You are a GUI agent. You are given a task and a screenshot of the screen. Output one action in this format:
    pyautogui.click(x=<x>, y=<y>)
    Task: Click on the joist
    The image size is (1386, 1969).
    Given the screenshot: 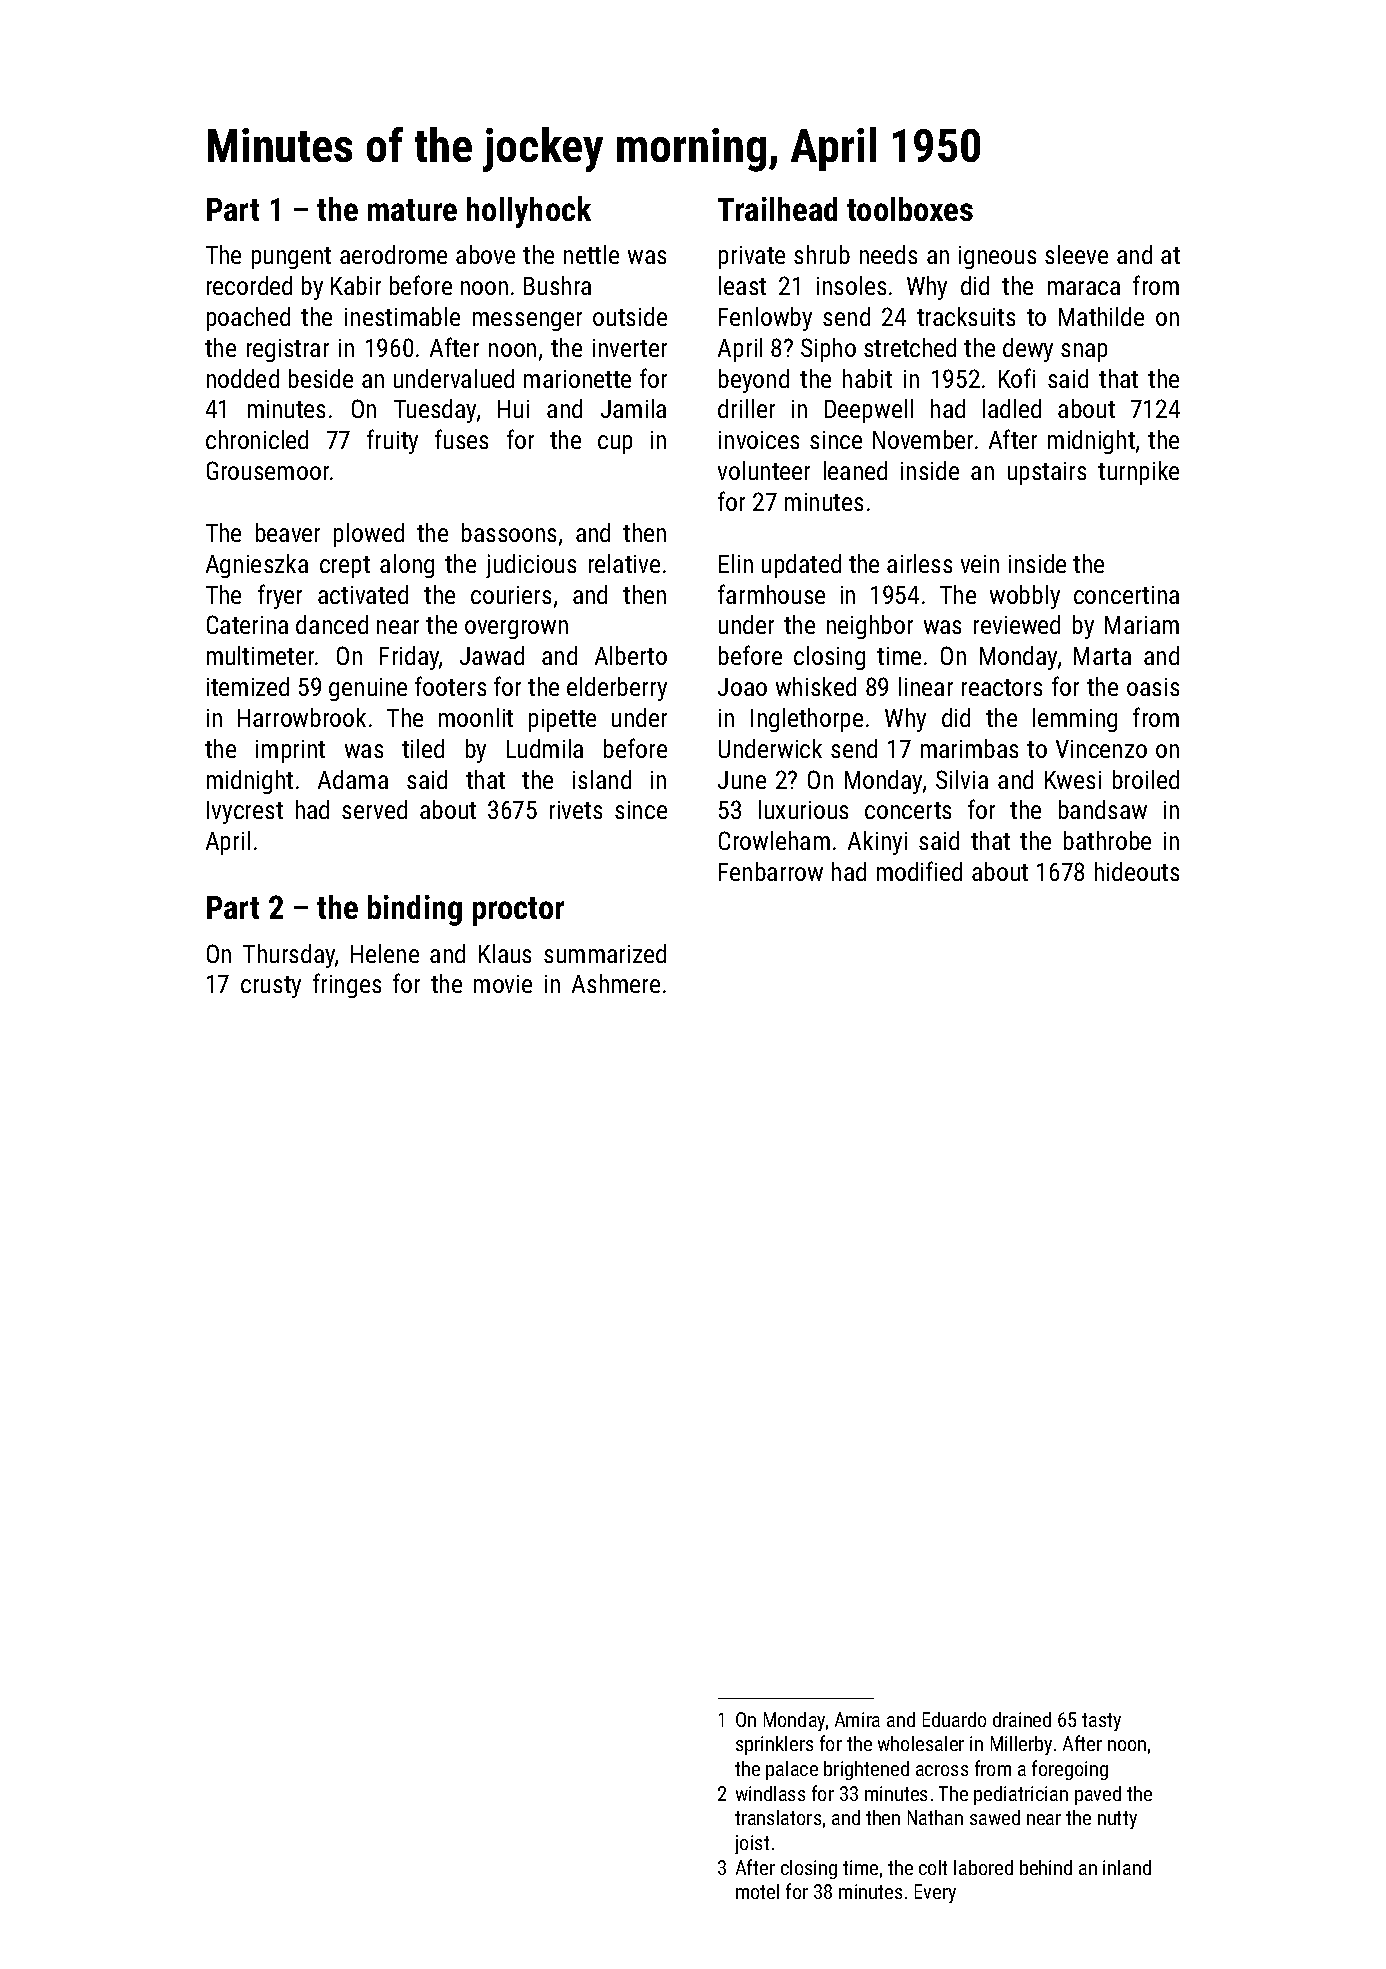 What is the action you would take?
    pyautogui.click(x=752, y=1844)
